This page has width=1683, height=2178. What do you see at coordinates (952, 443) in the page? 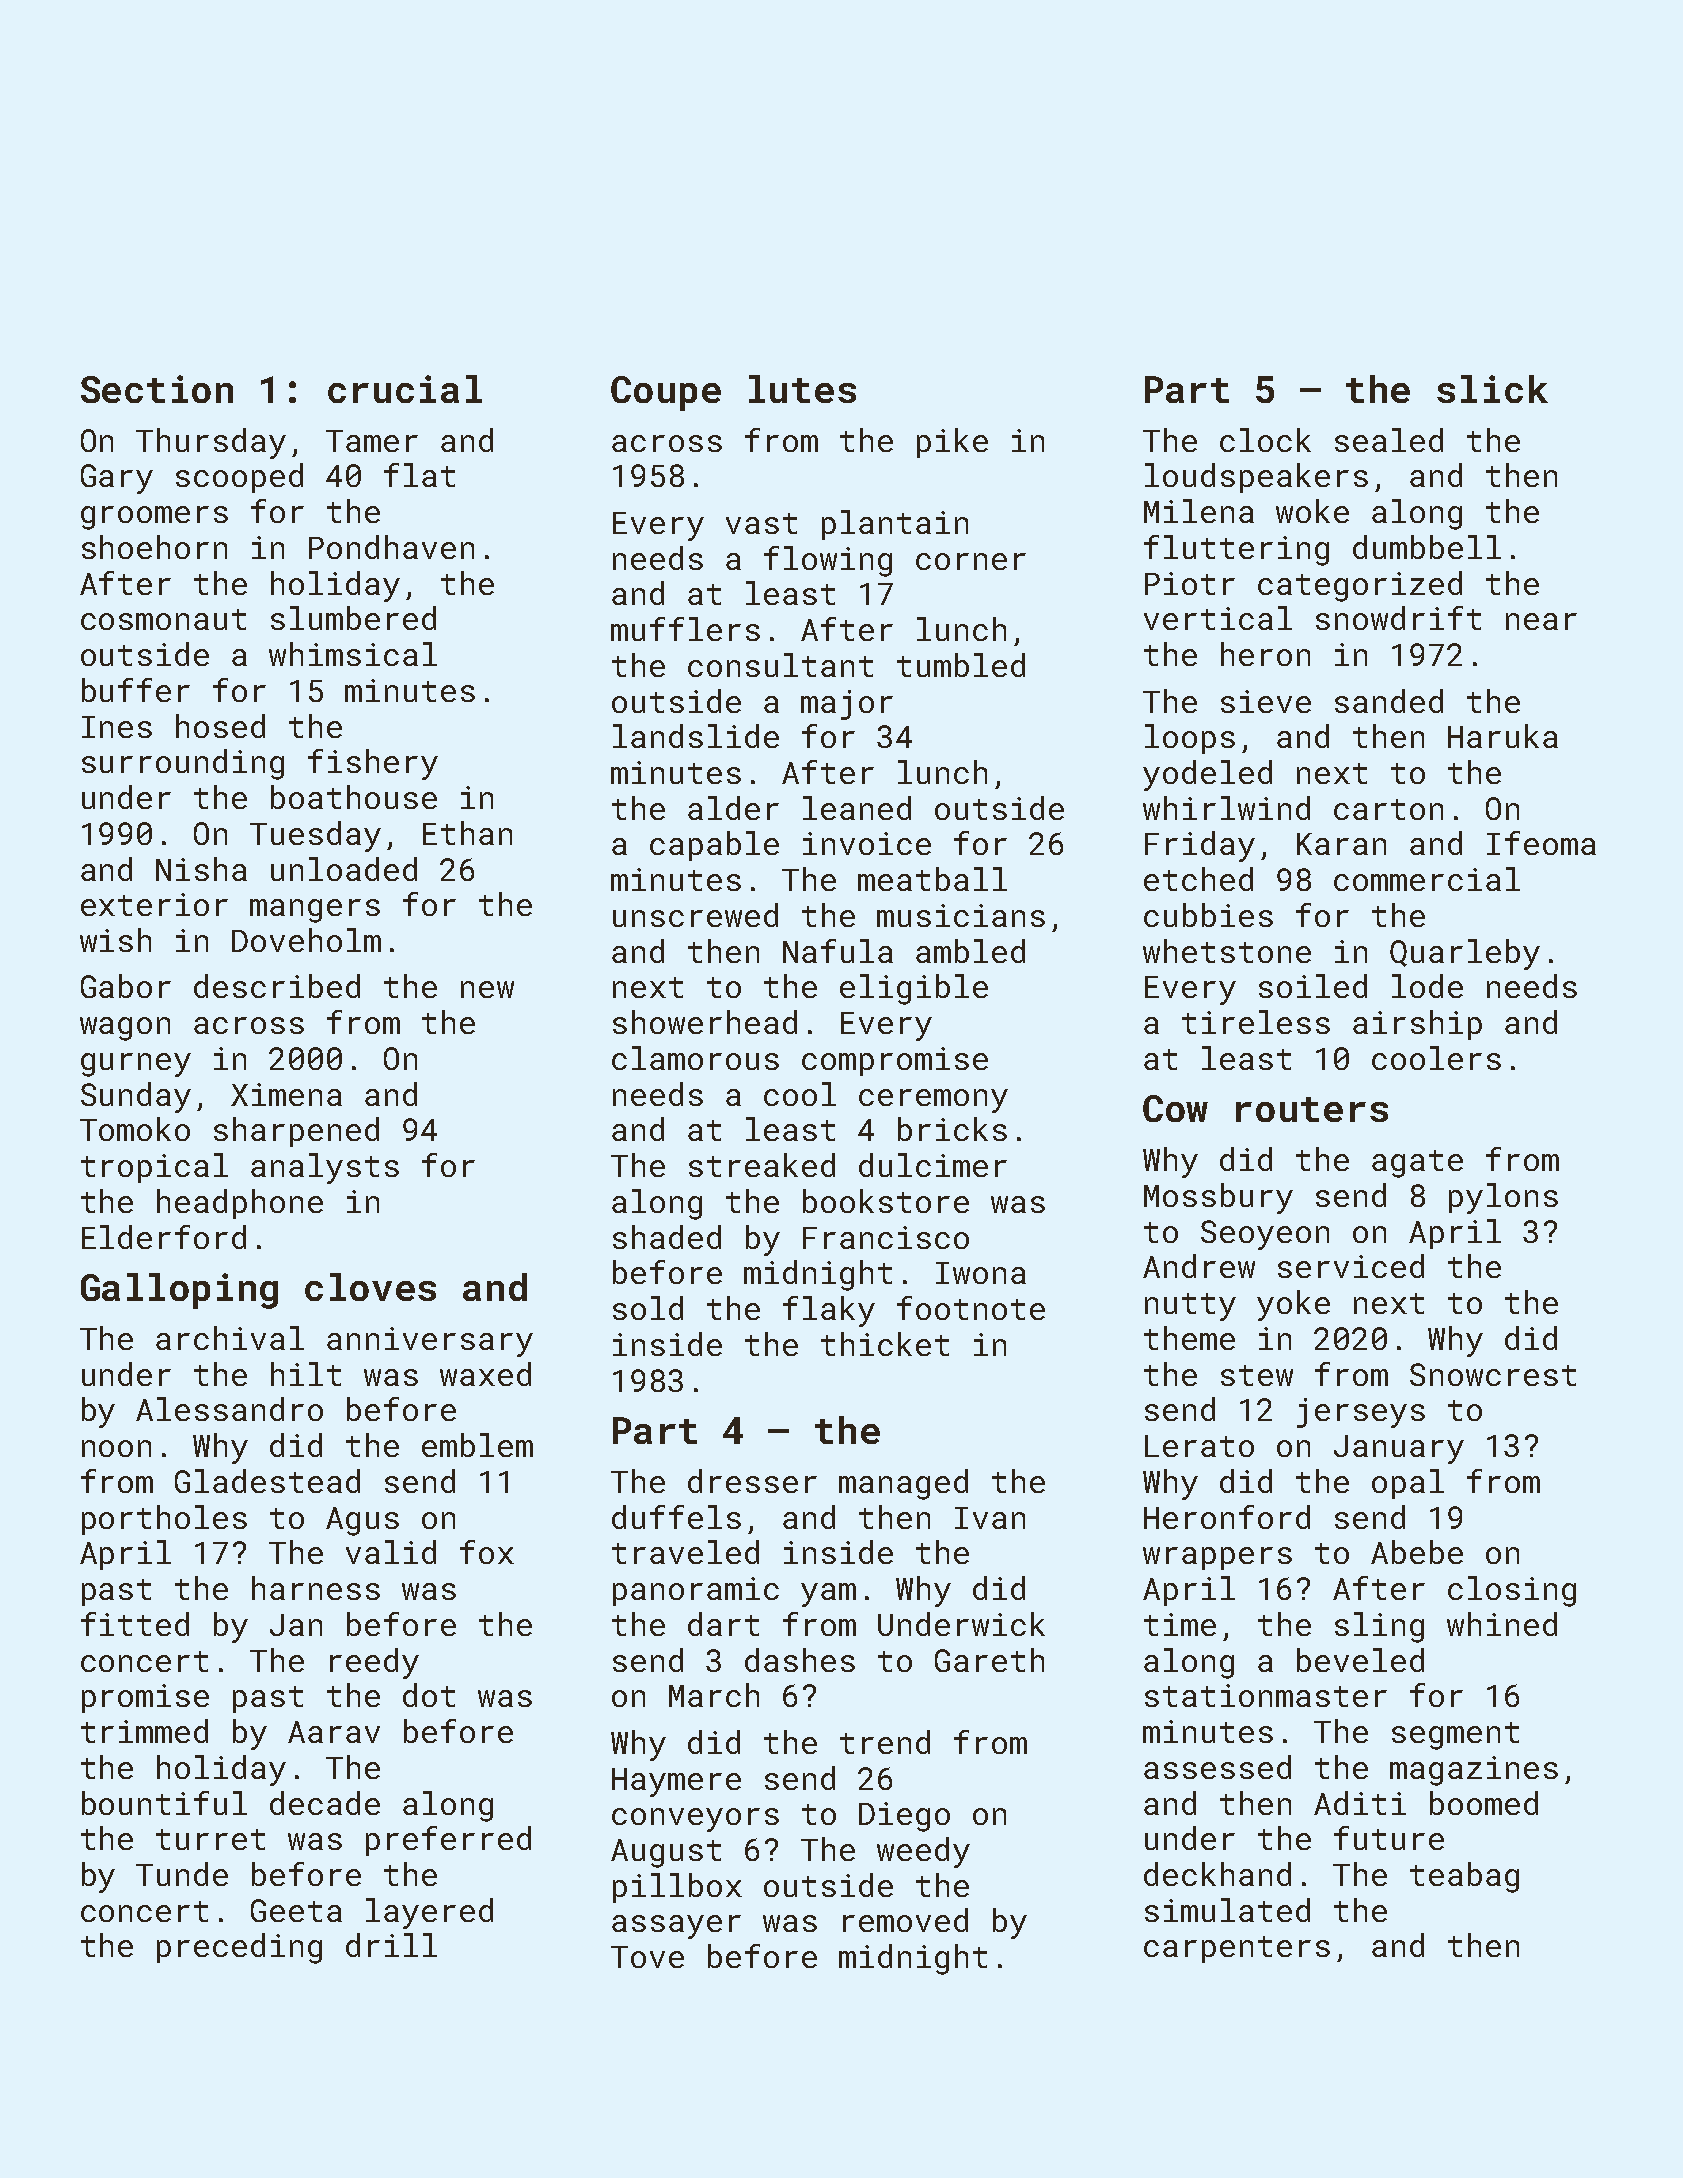
I see `pike` at bounding box center [952, 443].
